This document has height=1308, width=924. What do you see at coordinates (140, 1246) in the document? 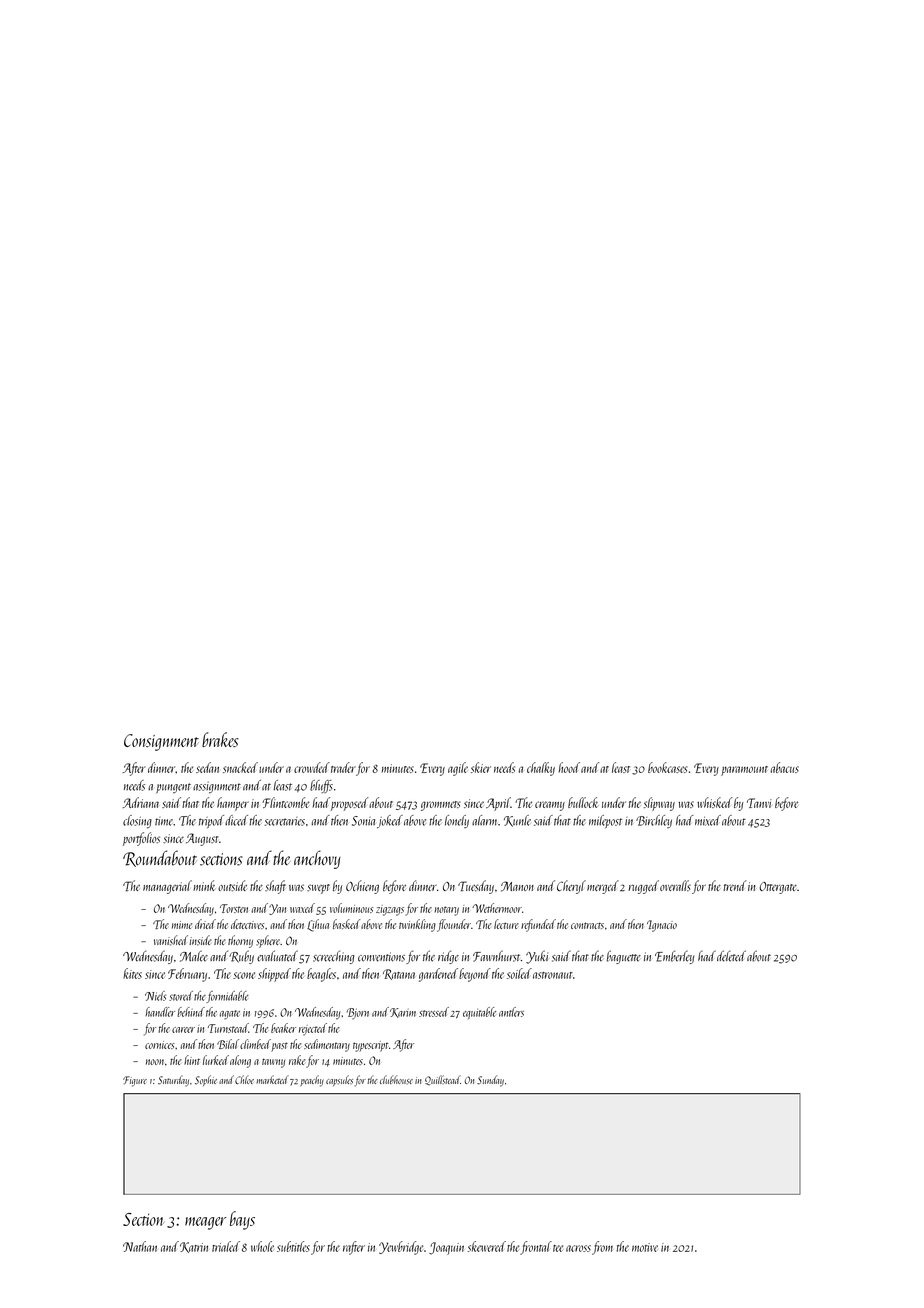
I see `Nathan` at bounding box center [140, 1246].
